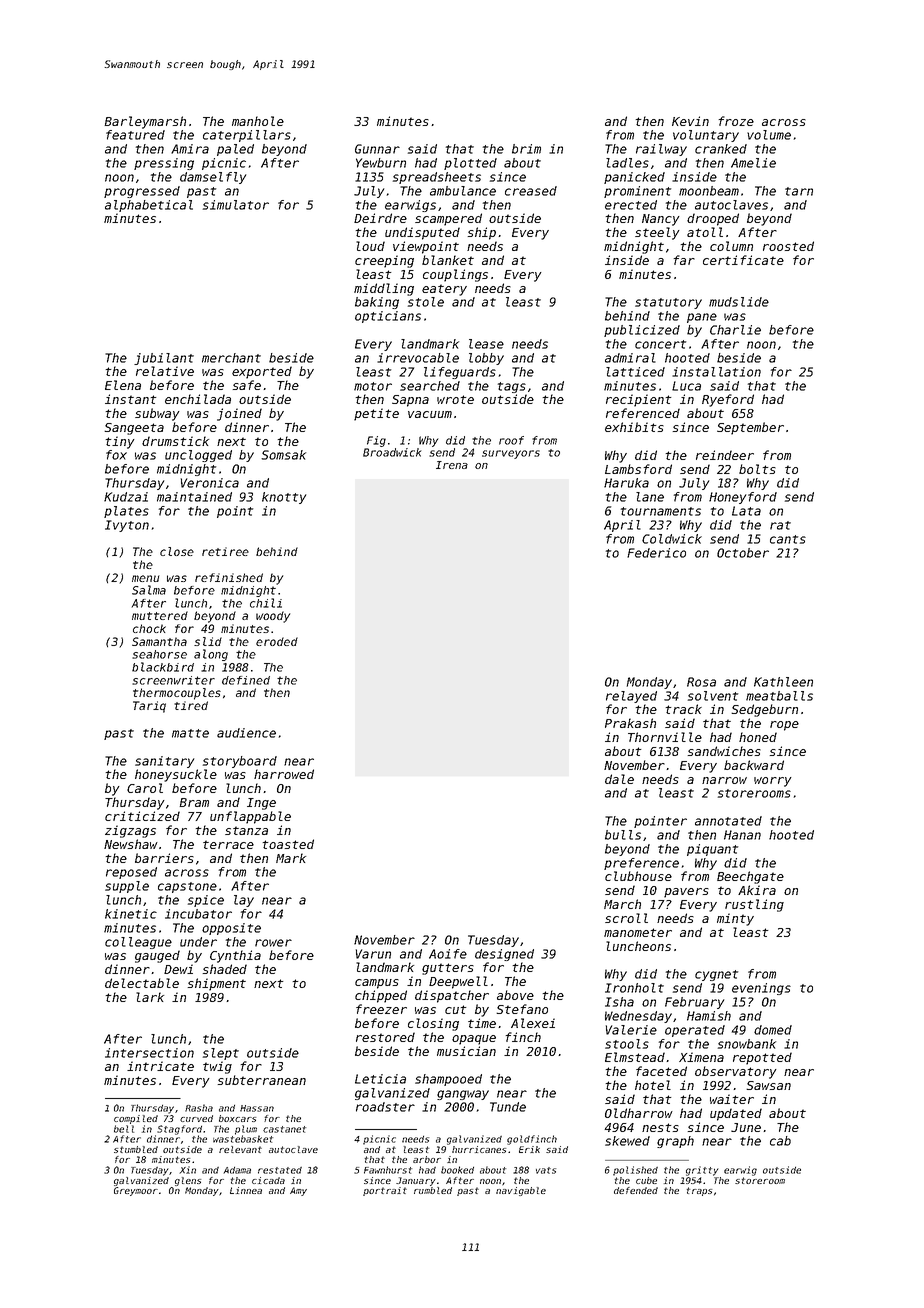 The width and height of the screenshot is (924, 1308). Describe the element at coordinates (508, 1107) in the screenshot. I see `Tunde` at that location.
